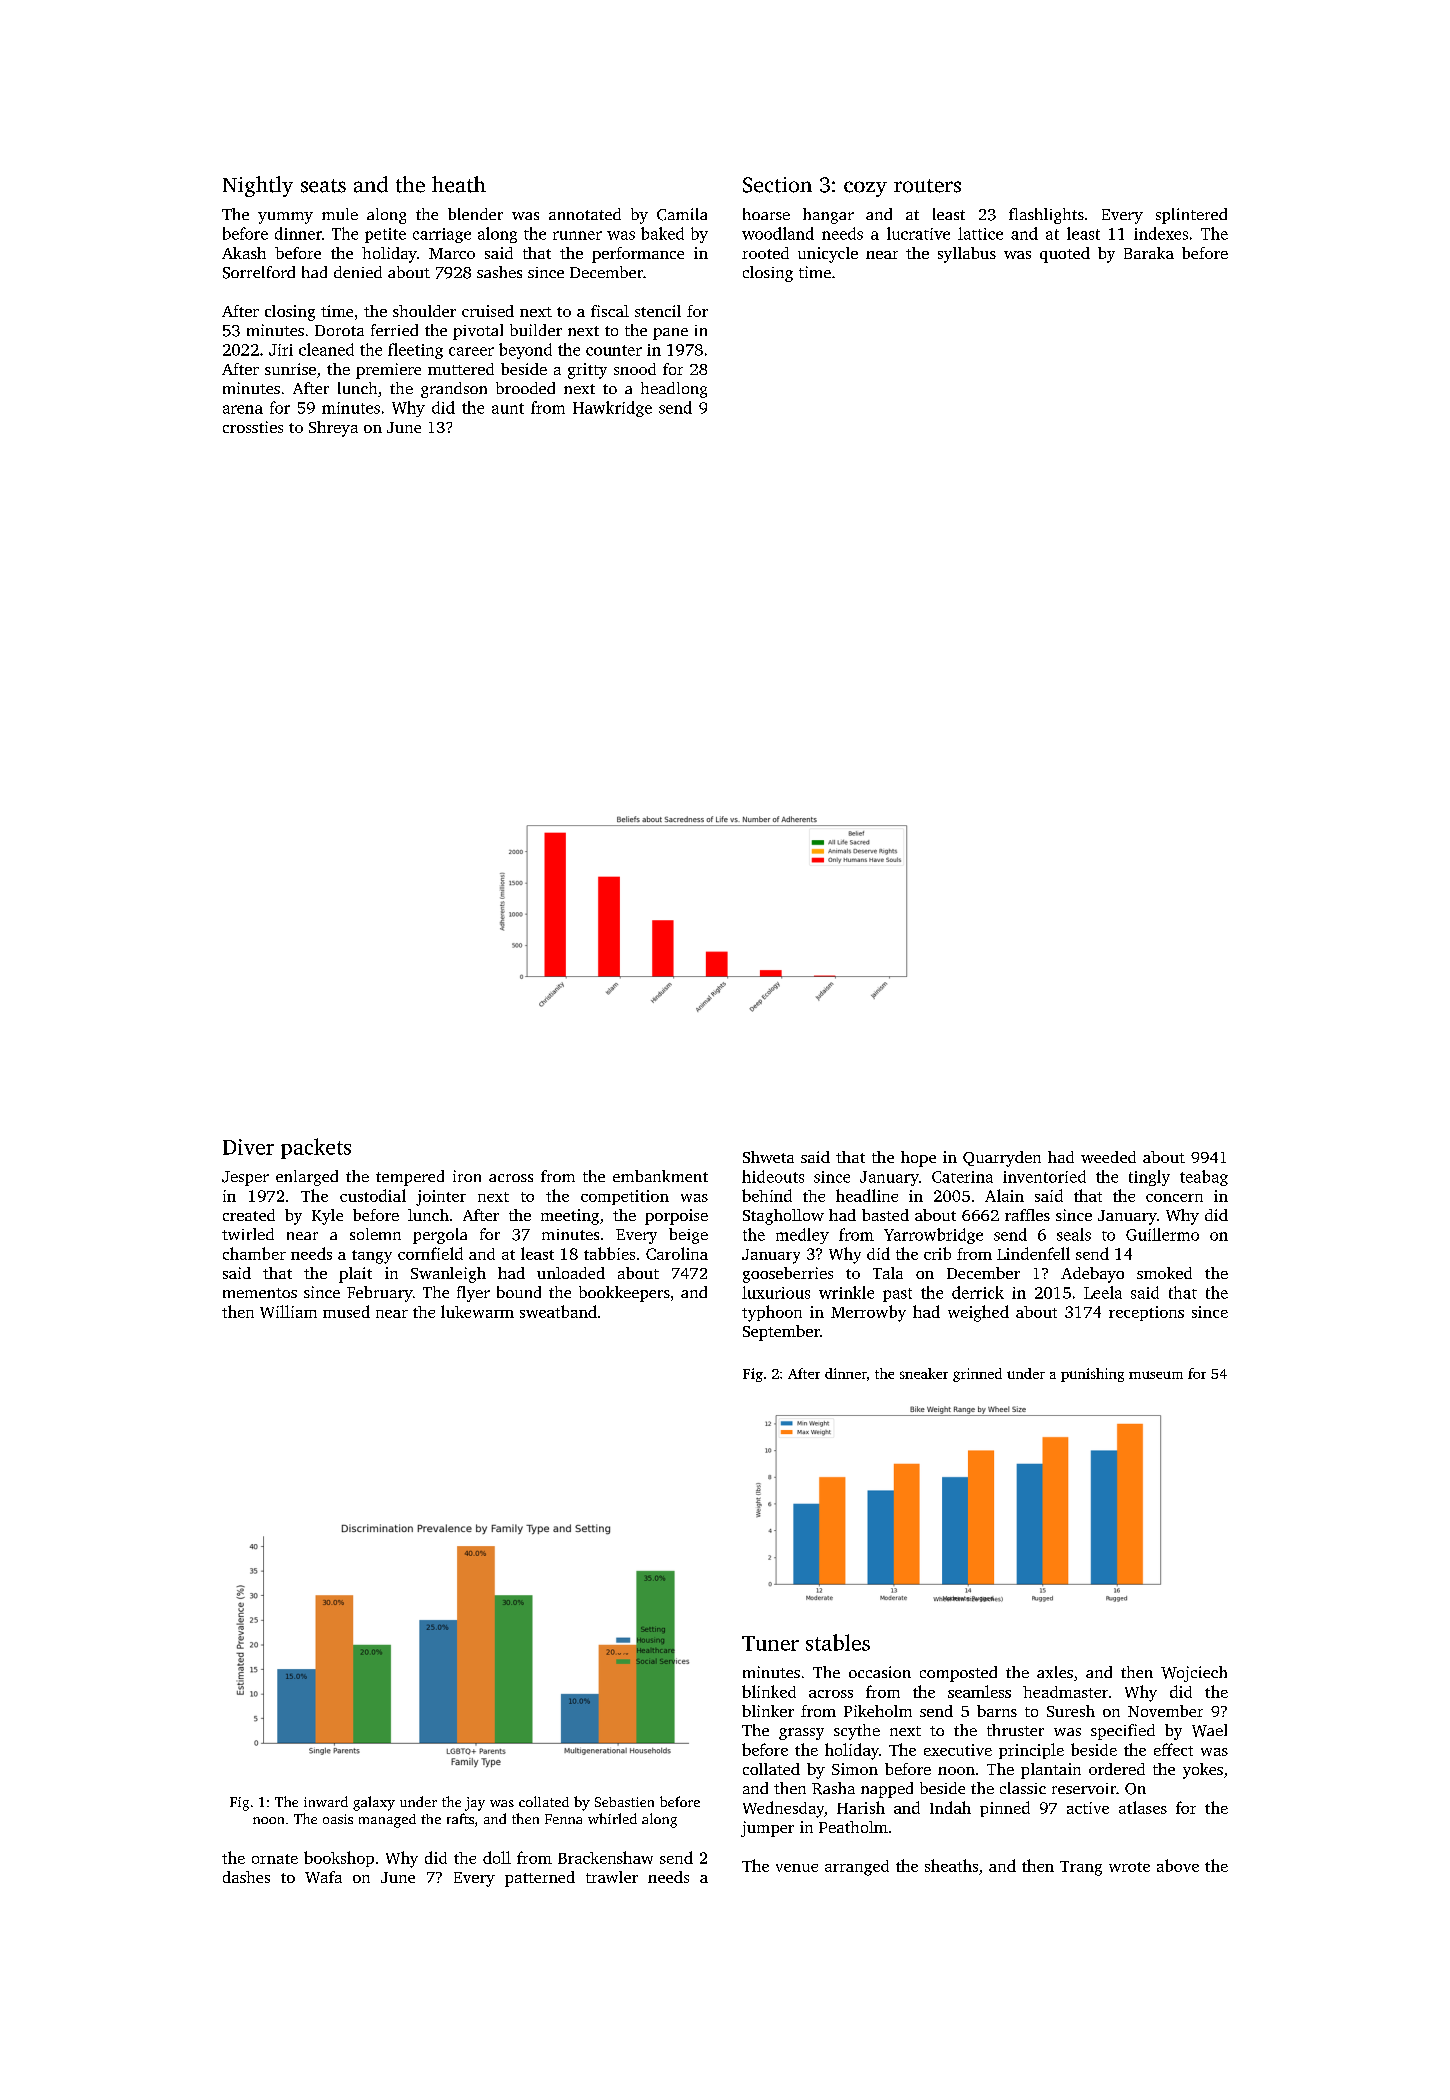 Image resolution: width=1450 pixels, height=2100 pixels. What do you see at coordinates (388, 371) in the image?
I see `premiere` at bounding box center [388, 371].
